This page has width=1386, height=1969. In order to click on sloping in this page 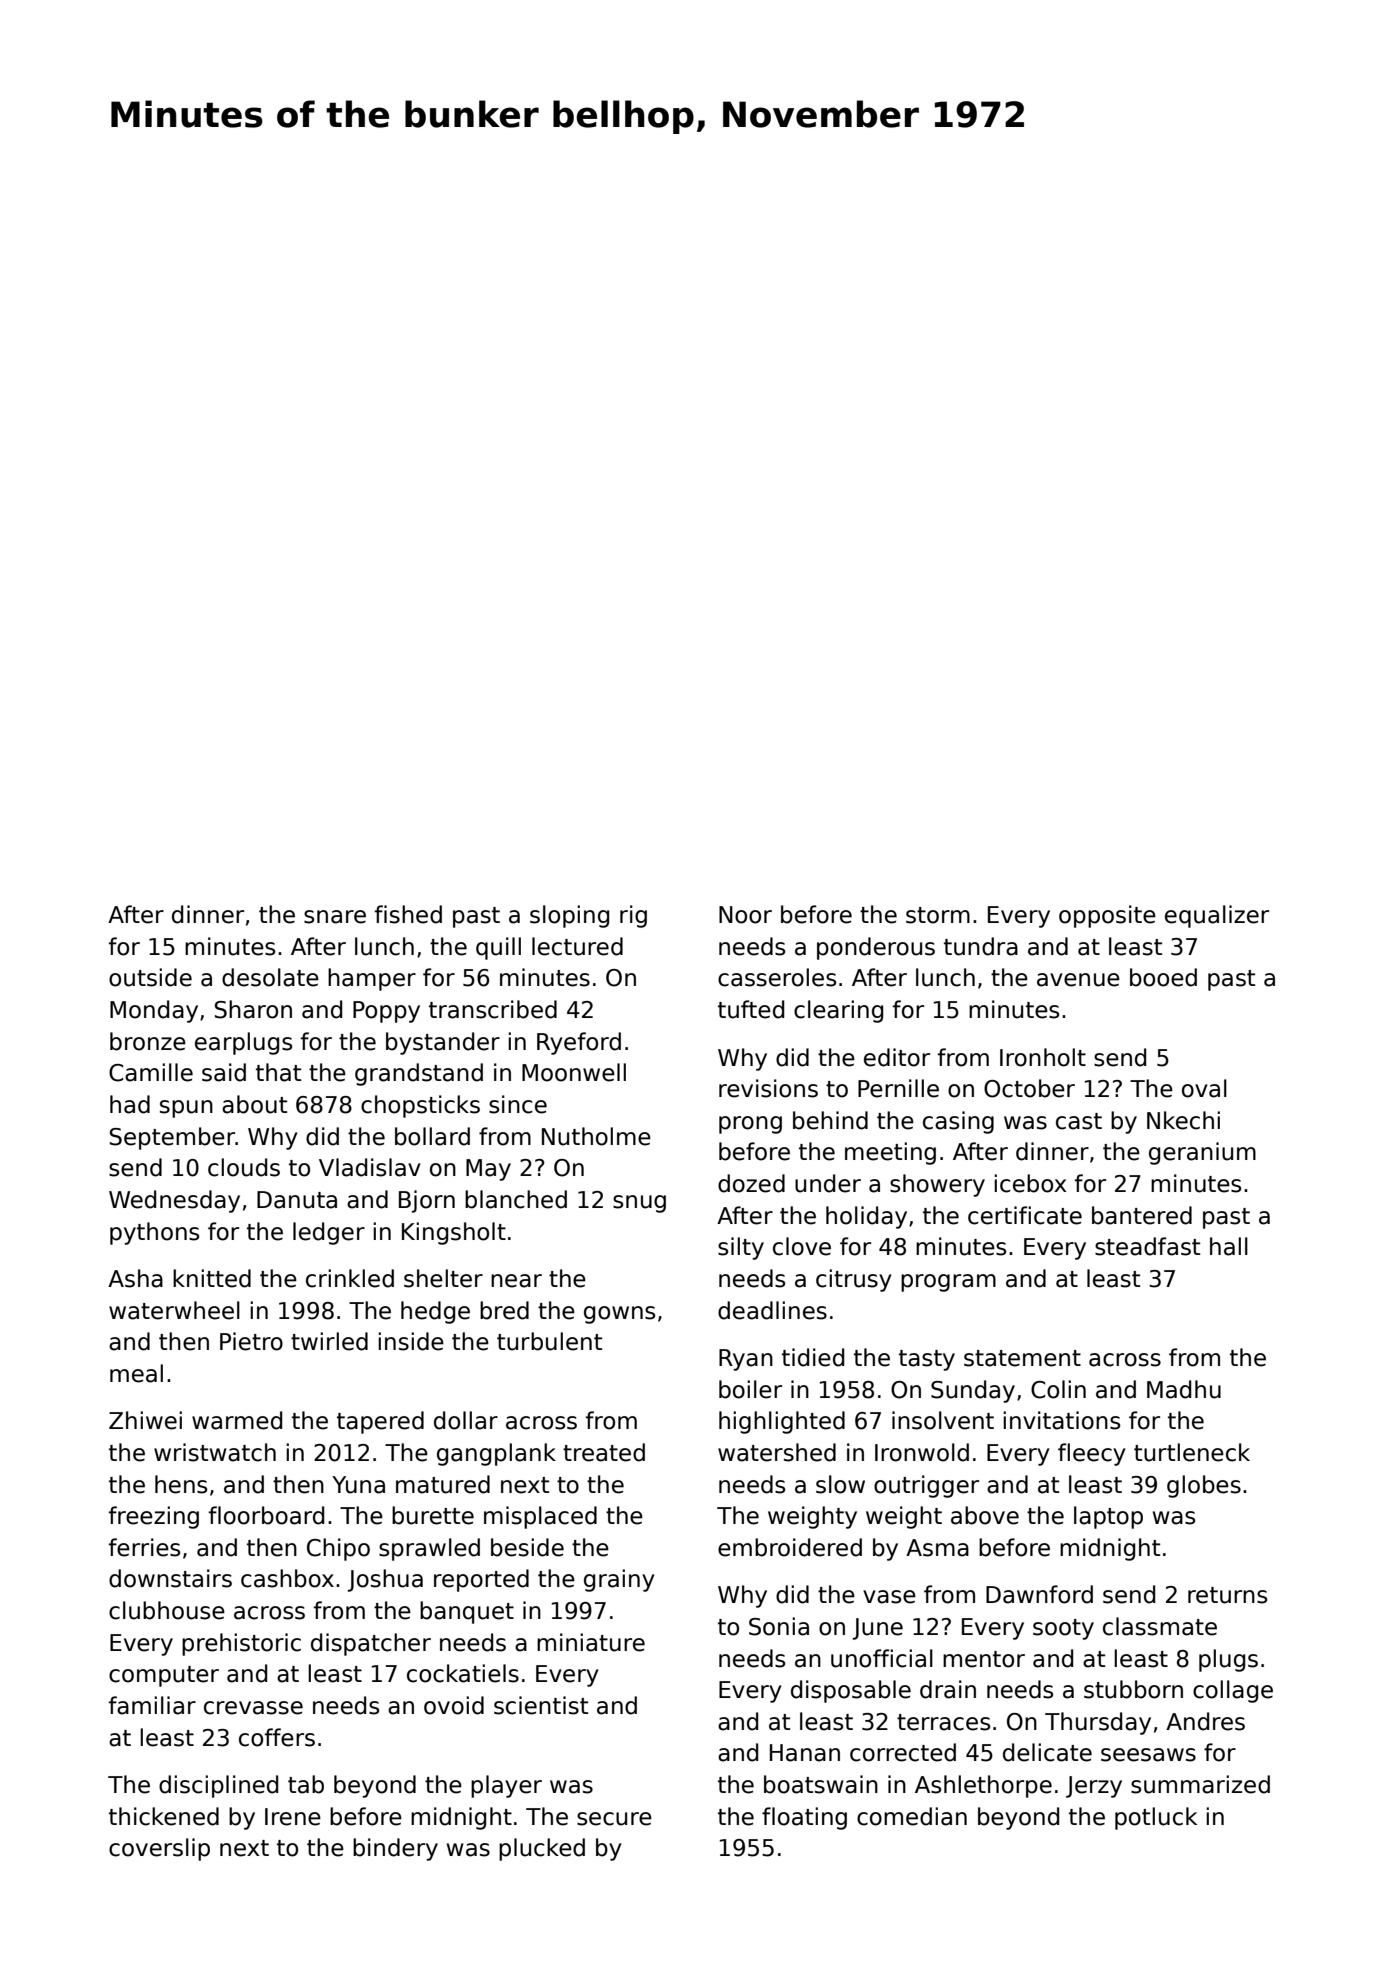, I will do `click(569, 916)`.
